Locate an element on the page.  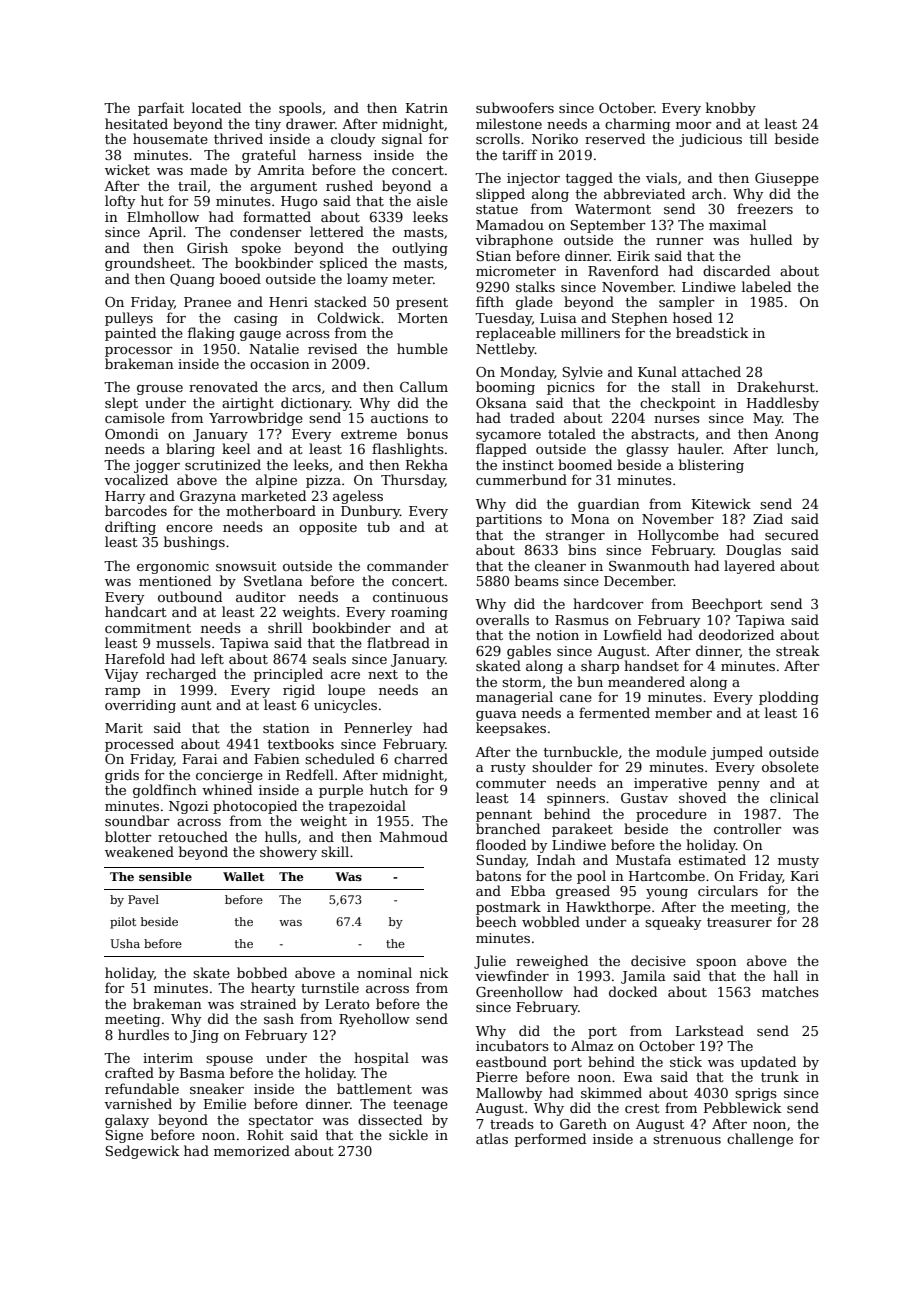
rusty is located at coordinates (508, 769).
